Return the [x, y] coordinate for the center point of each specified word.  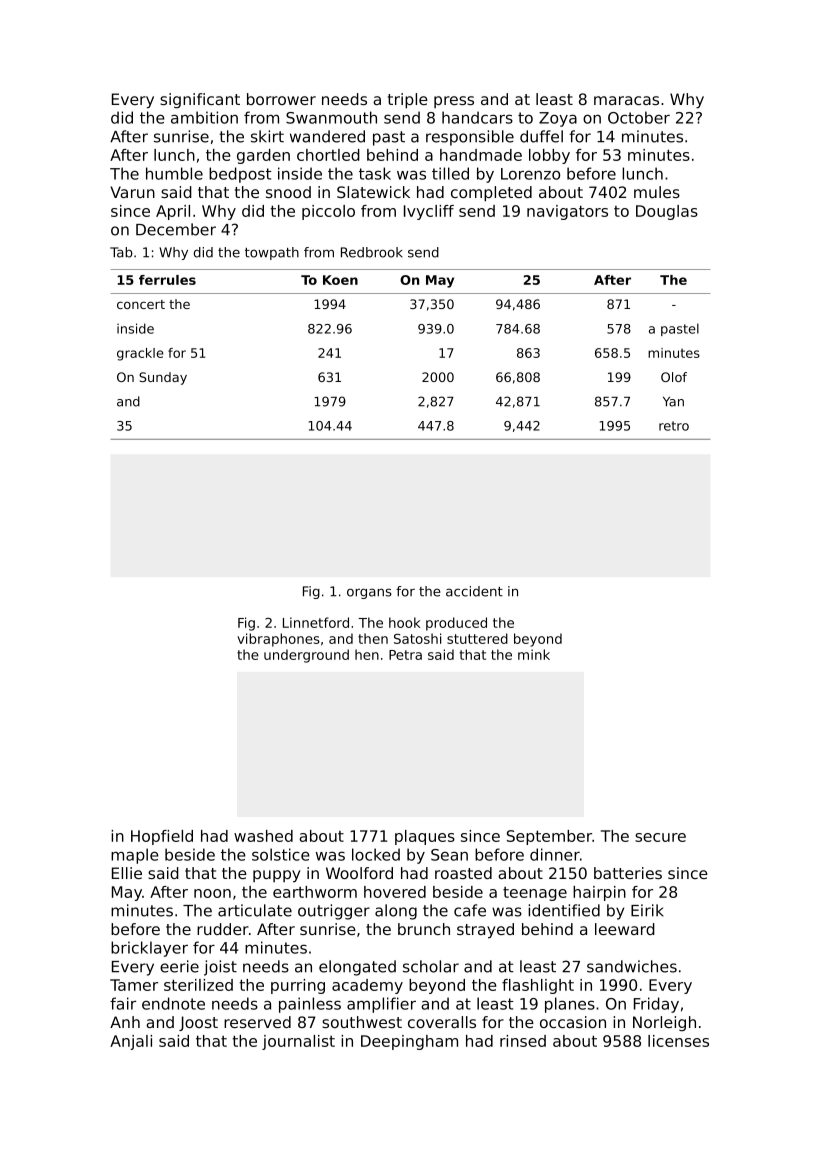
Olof [674, 377]
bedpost [240, 175]
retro [674, 426]
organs [369, 593]
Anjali [131, 1042]
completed [491, 194]
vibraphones [278, 640]
